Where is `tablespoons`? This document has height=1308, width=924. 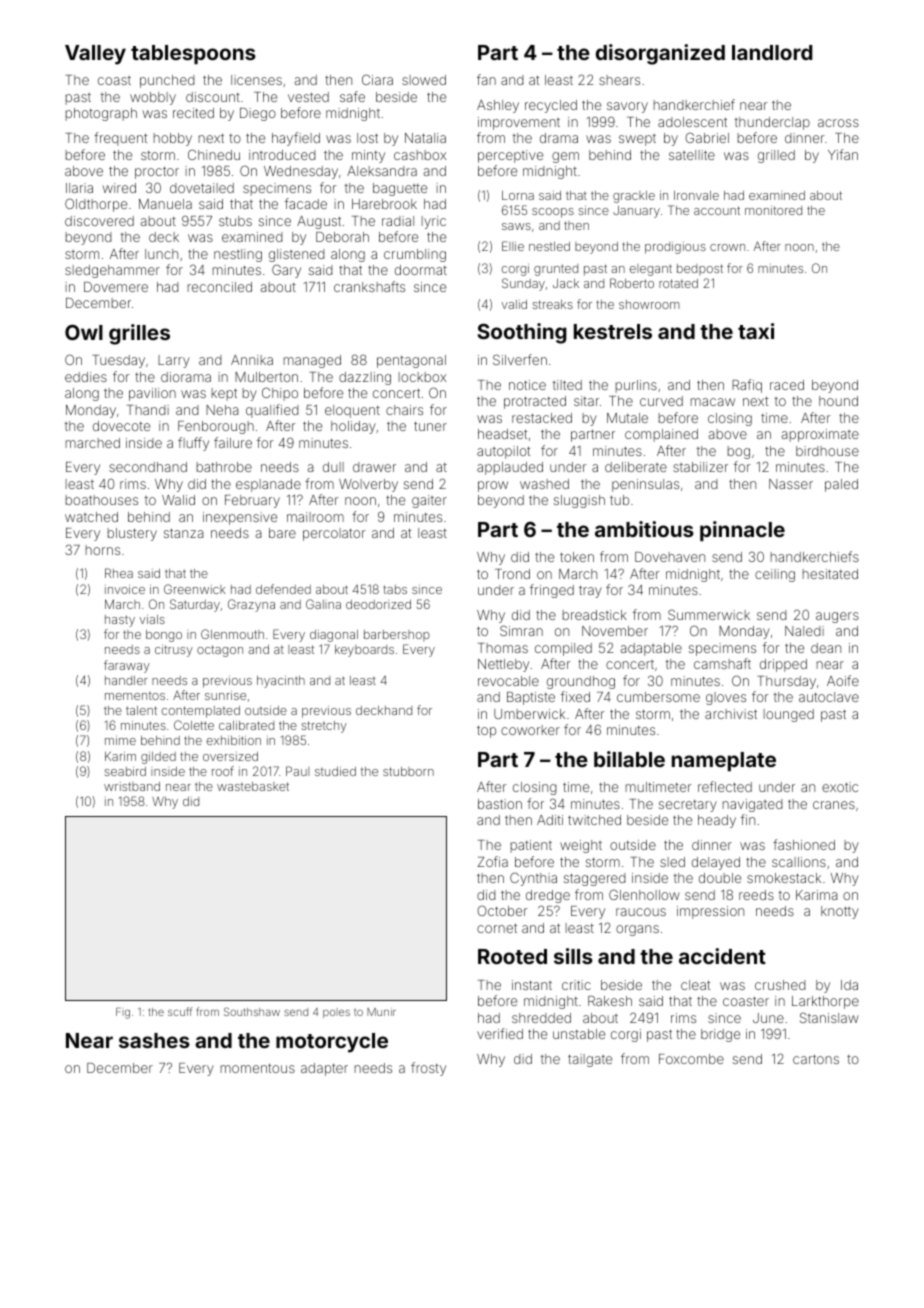 tablespoons is located at coordinates (193, 54).
